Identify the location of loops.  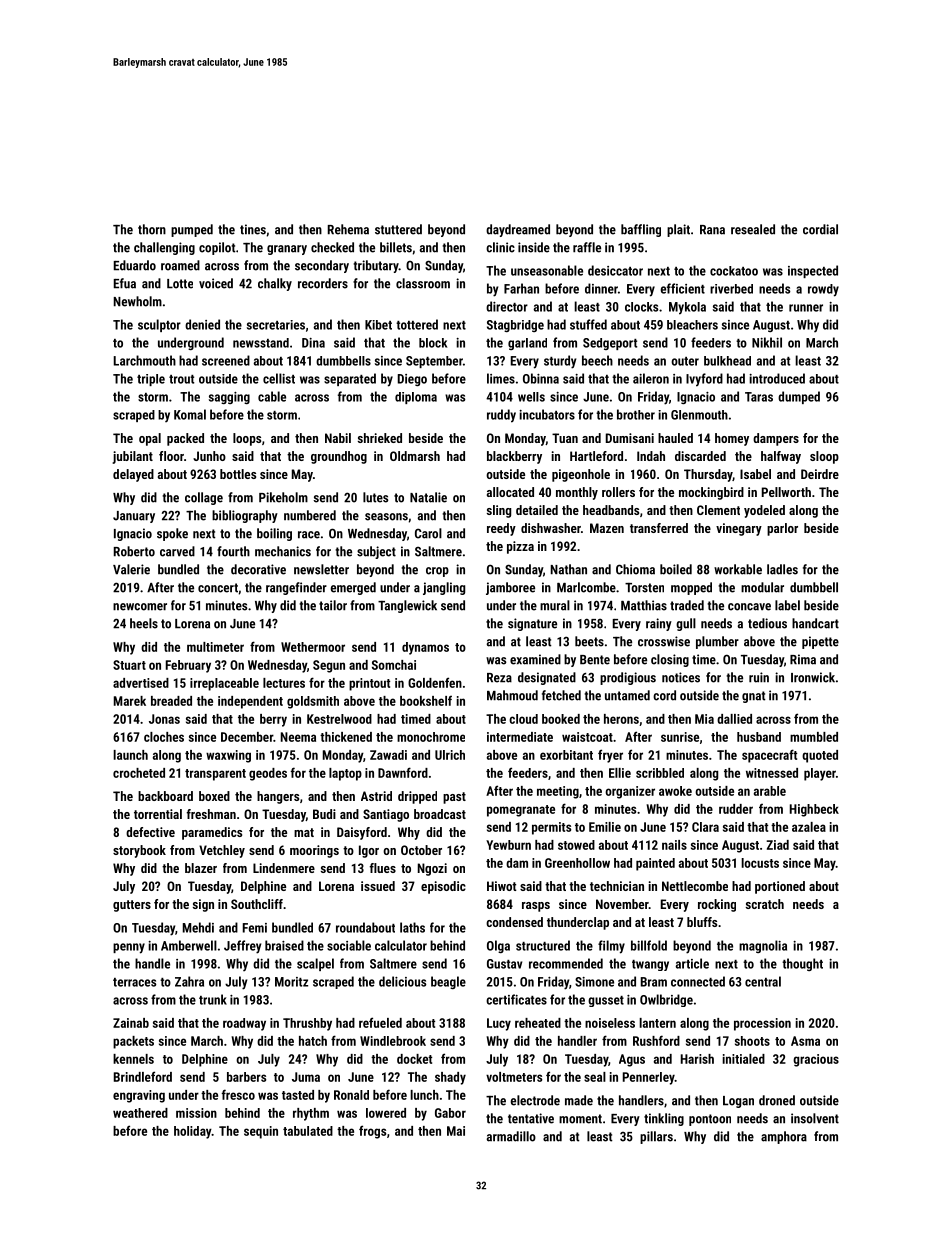
(247, 439).
